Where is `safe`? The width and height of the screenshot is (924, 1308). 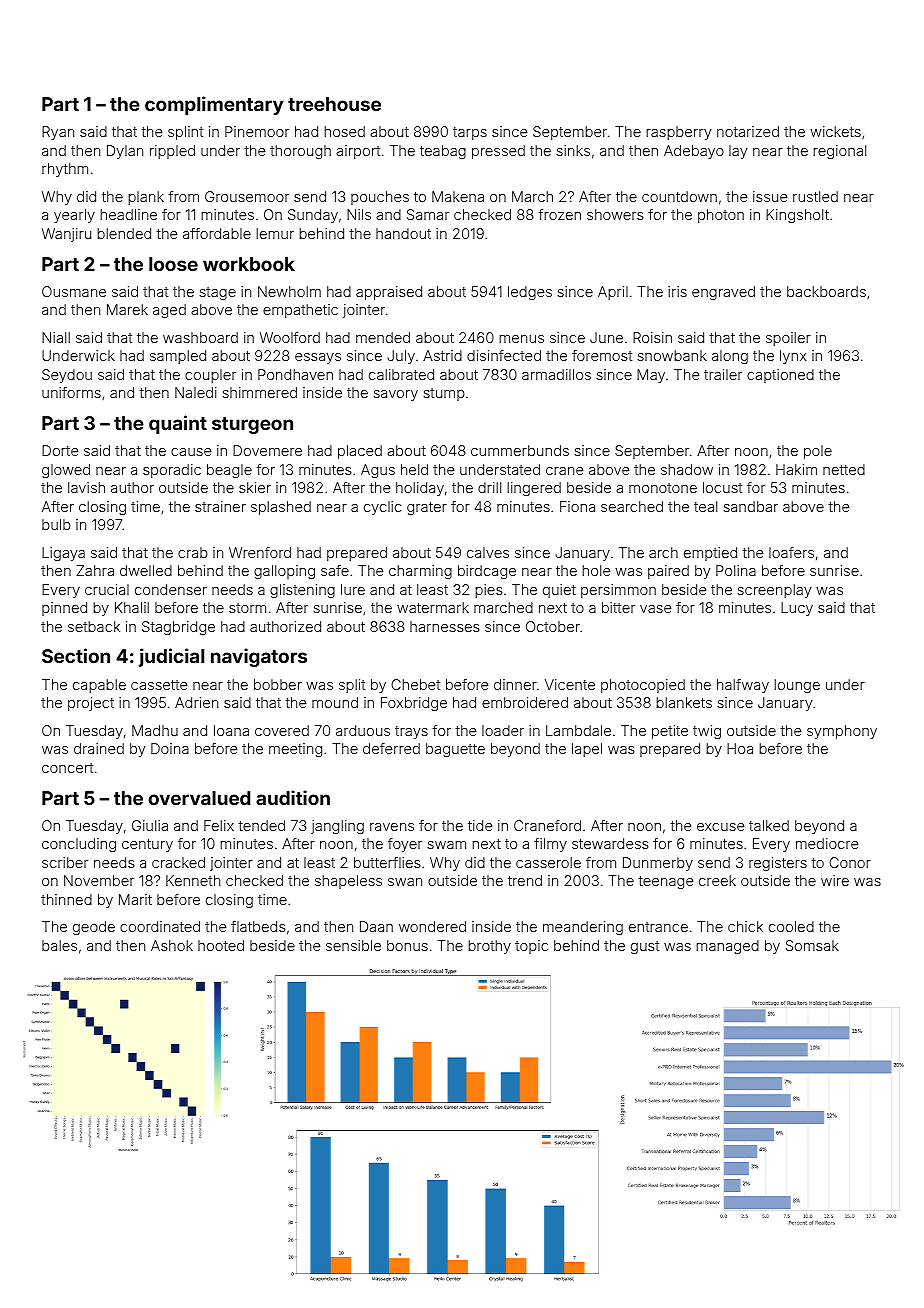
safe is located at coordinates (335, 570).
